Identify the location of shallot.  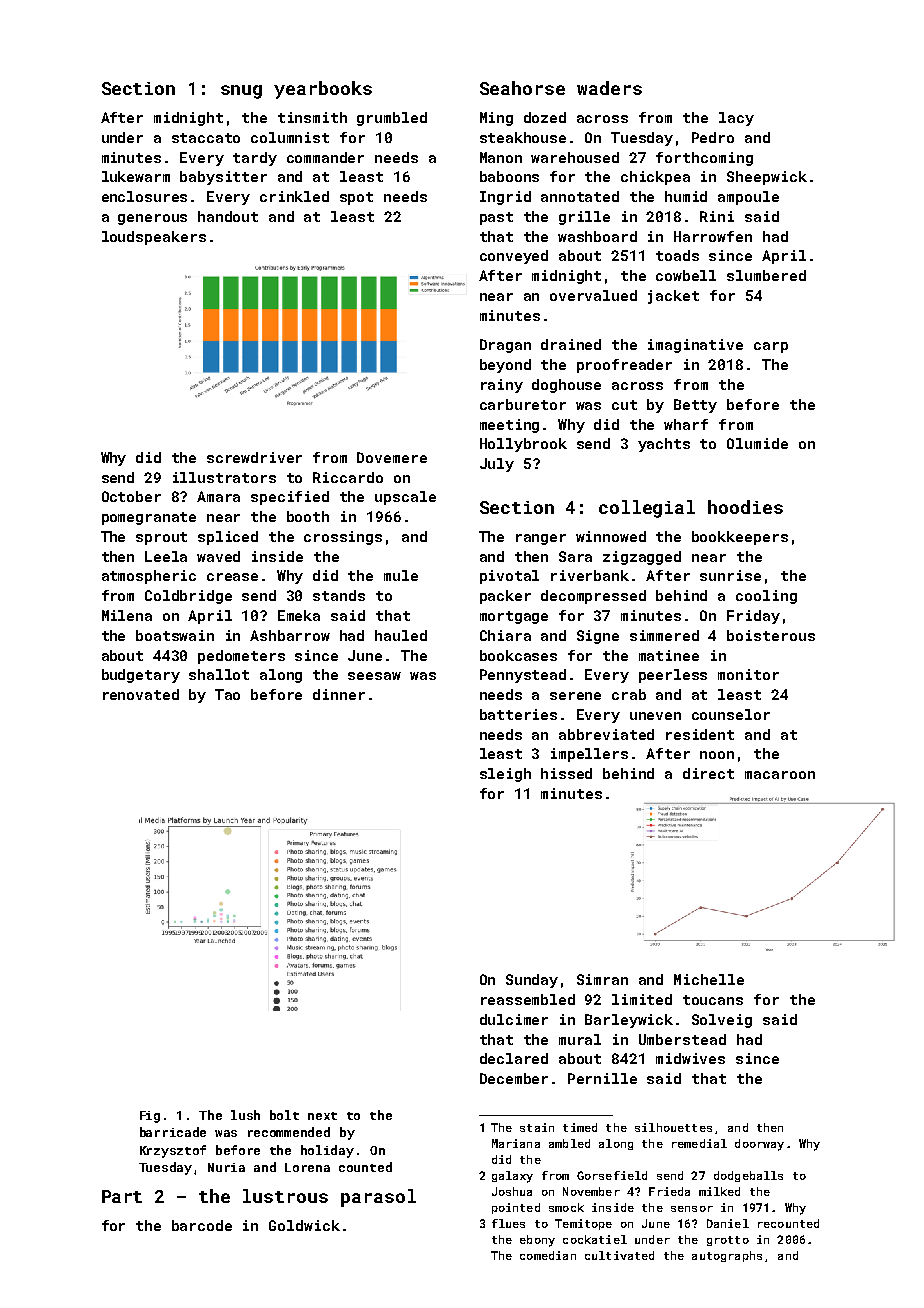
(219, 674).
